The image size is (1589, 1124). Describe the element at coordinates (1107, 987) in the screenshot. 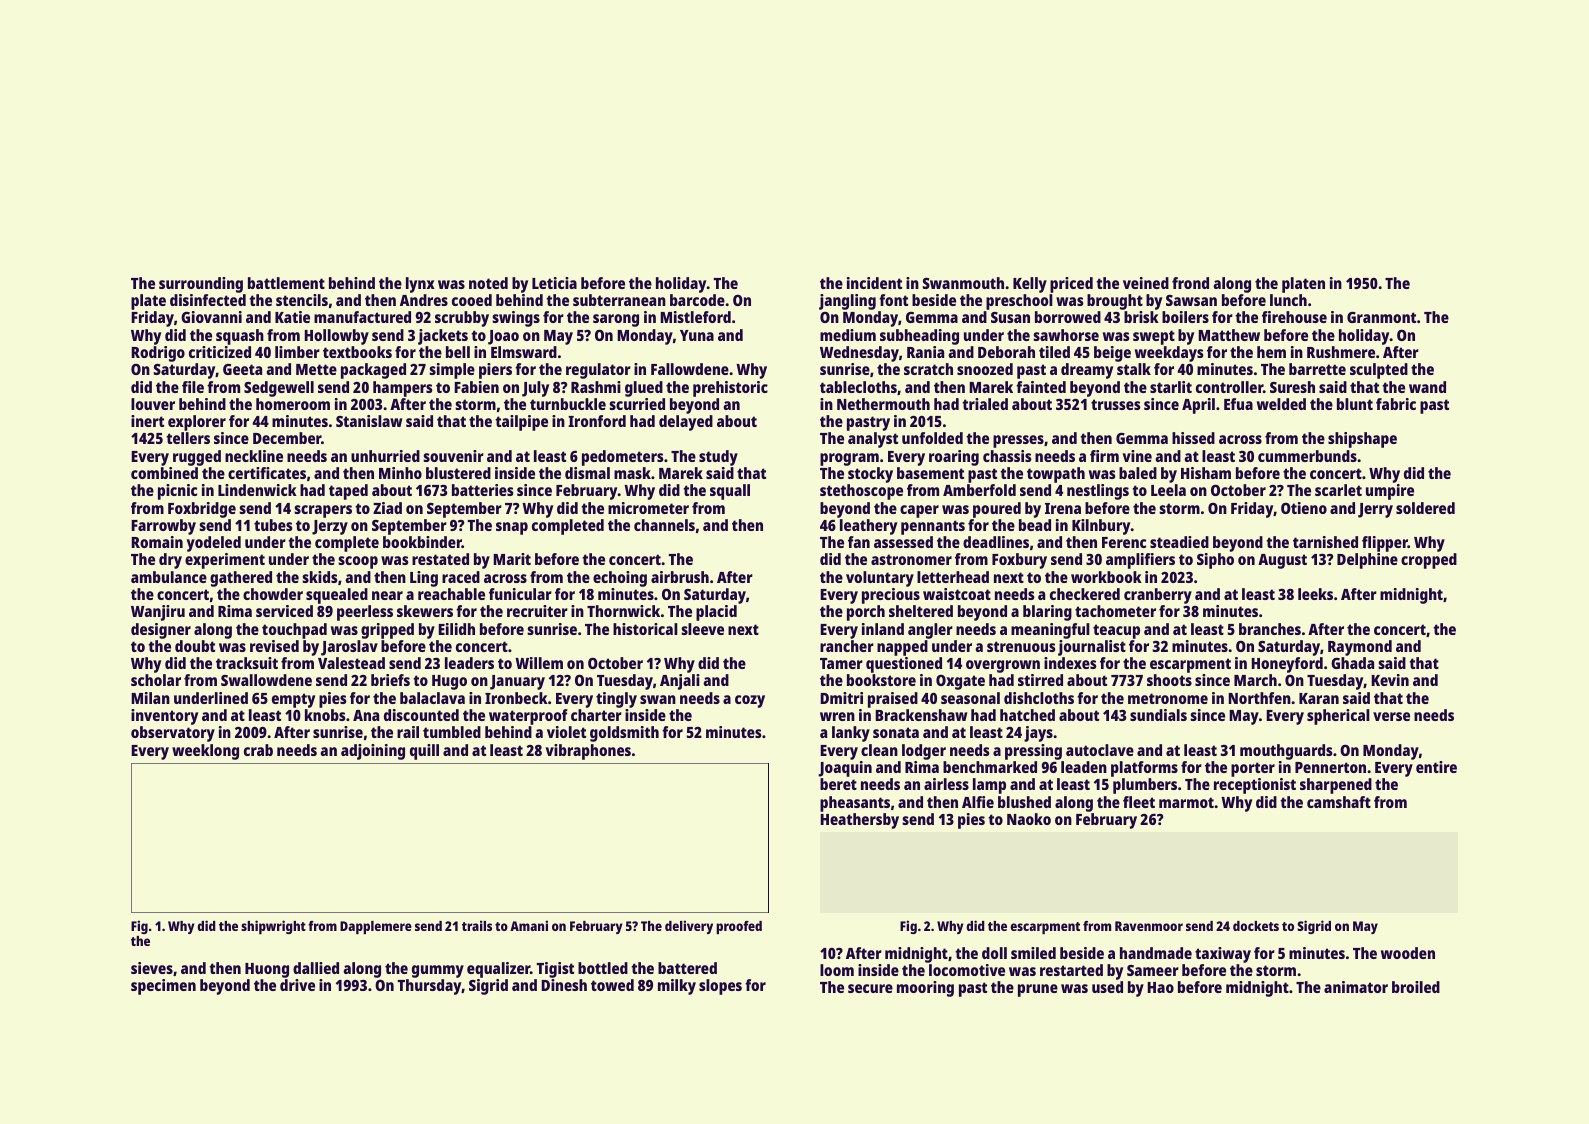

I see `used` at that location.
